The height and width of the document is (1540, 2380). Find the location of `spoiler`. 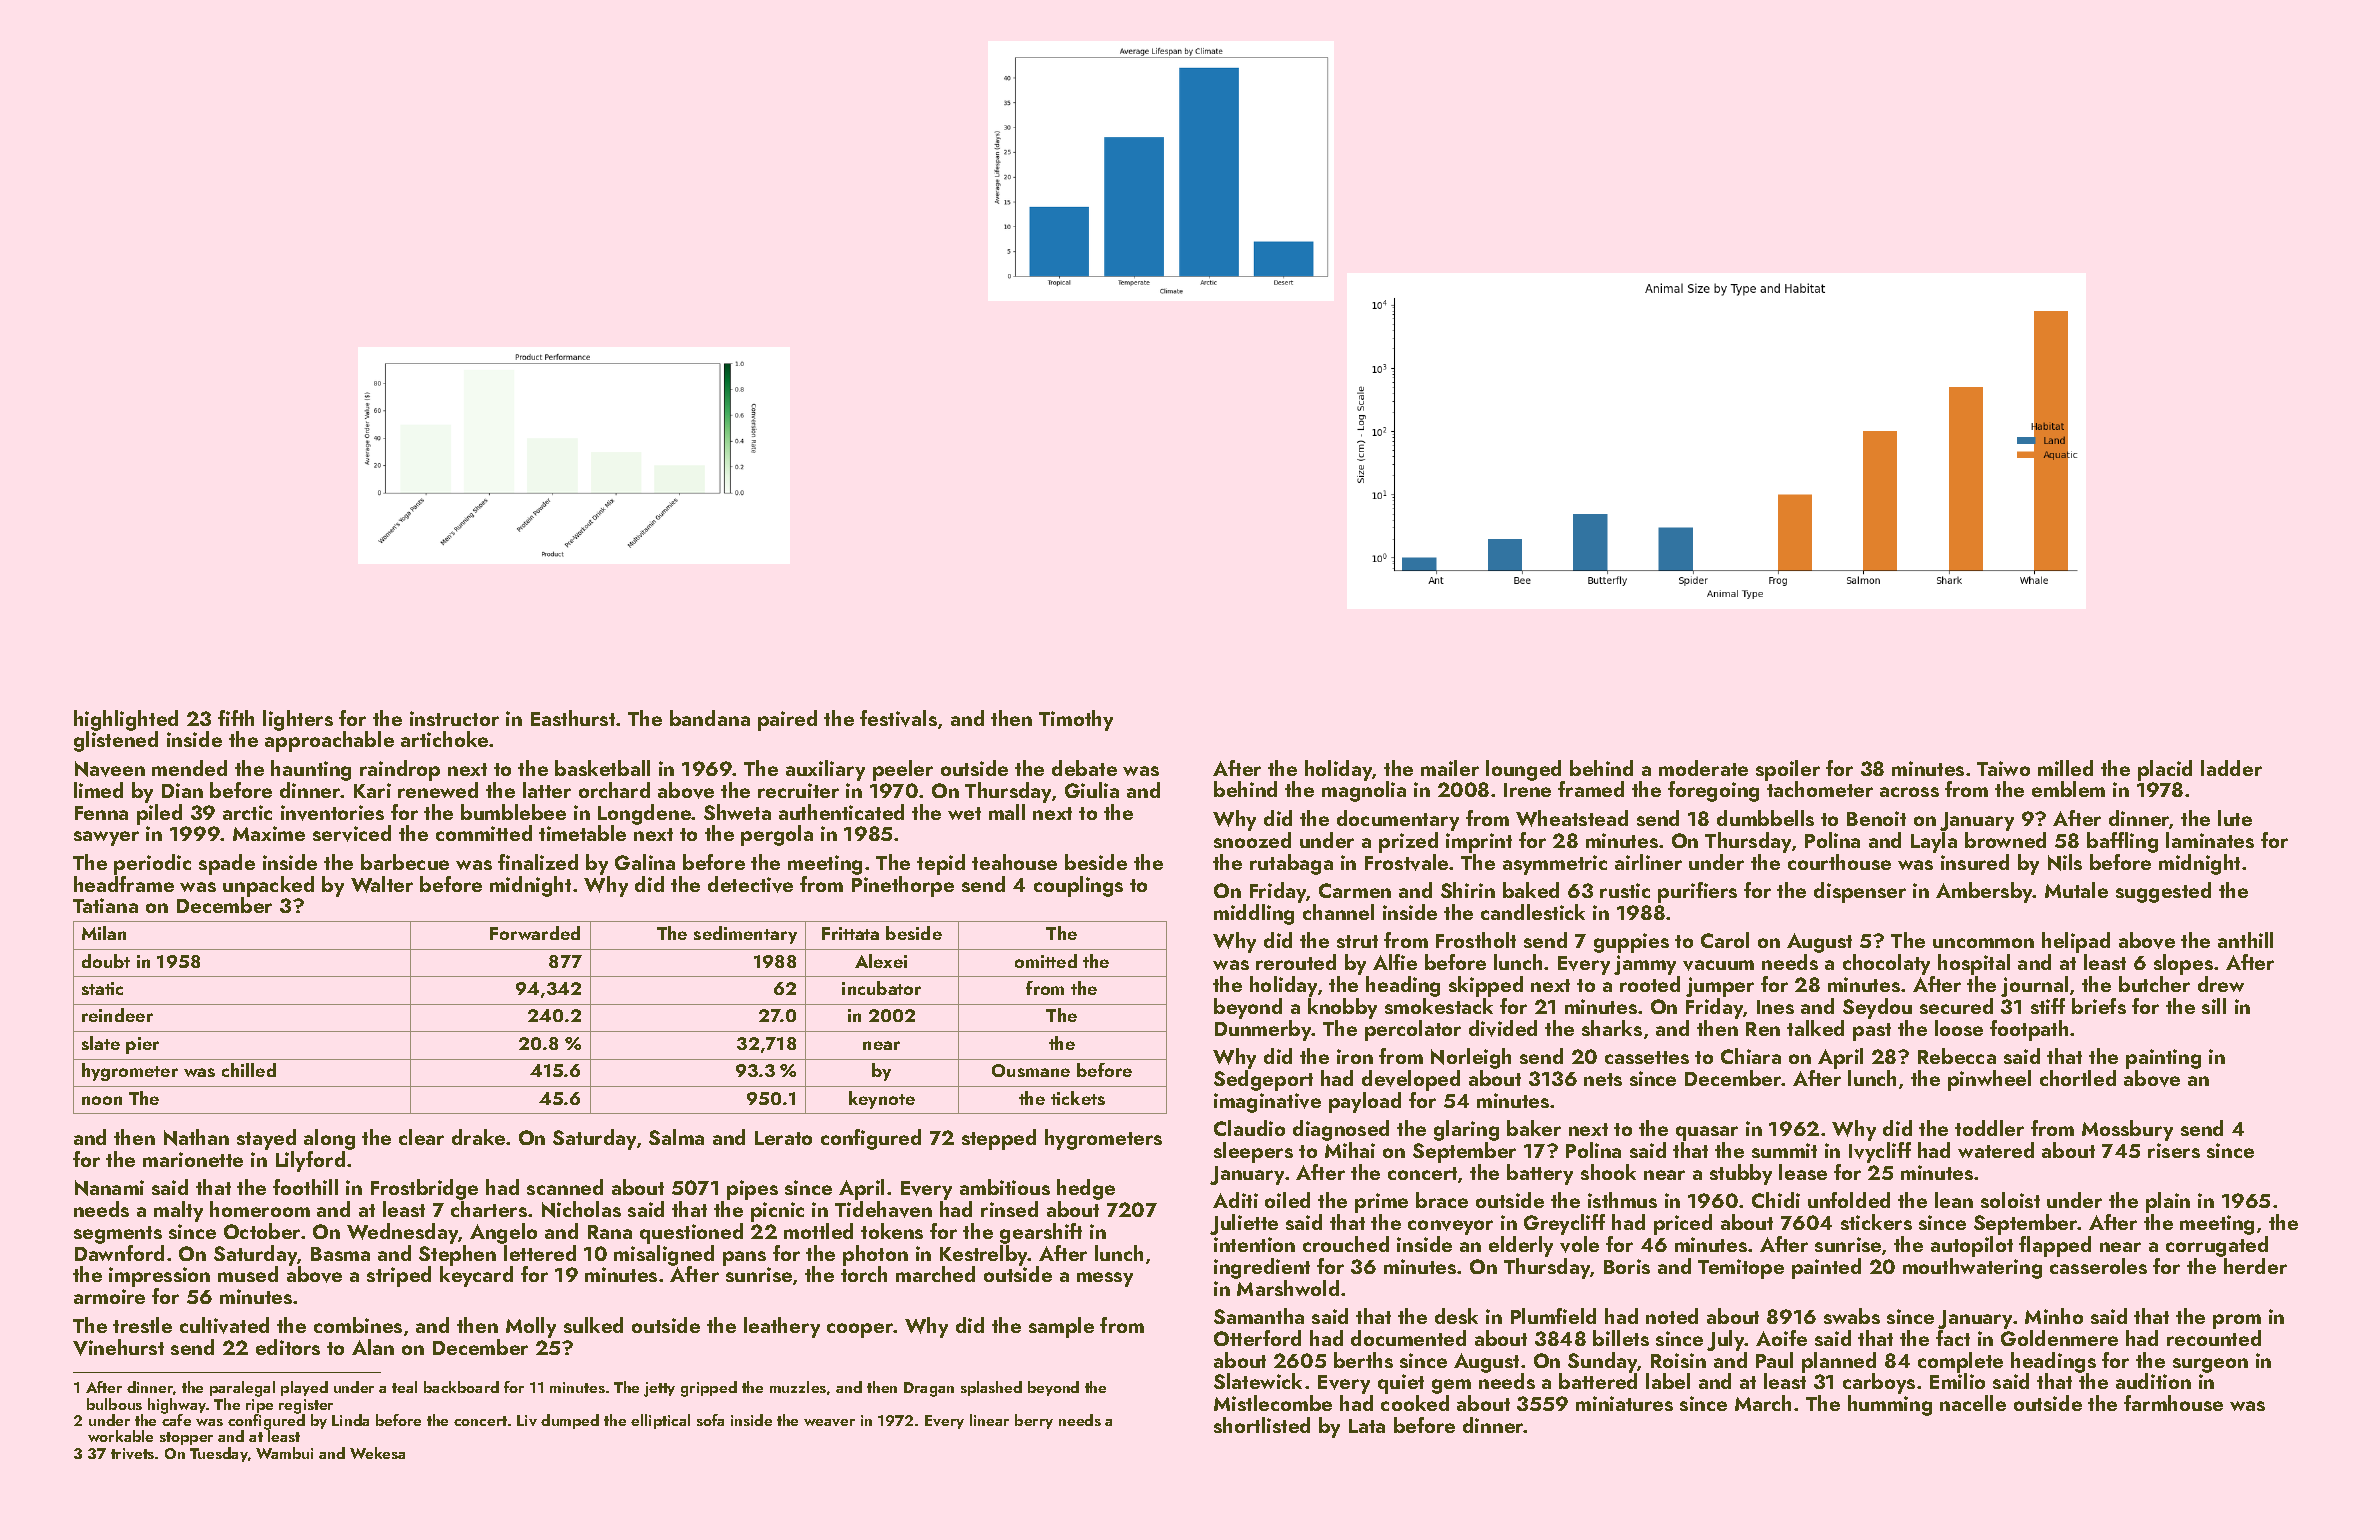

spoiler is located at coordinates (1788, 770).
